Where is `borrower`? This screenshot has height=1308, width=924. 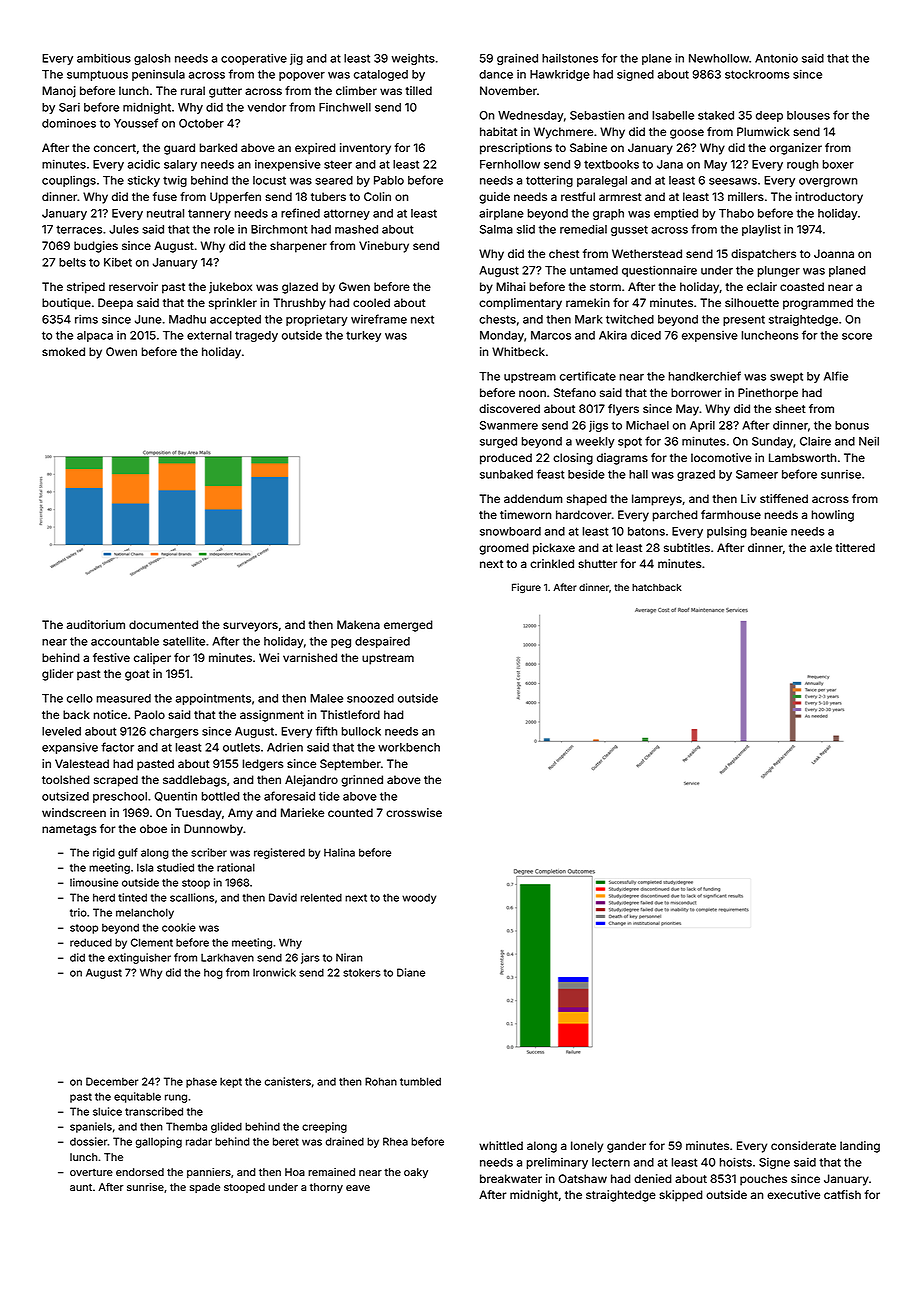 borrower is located at coordinates (696, 392).
